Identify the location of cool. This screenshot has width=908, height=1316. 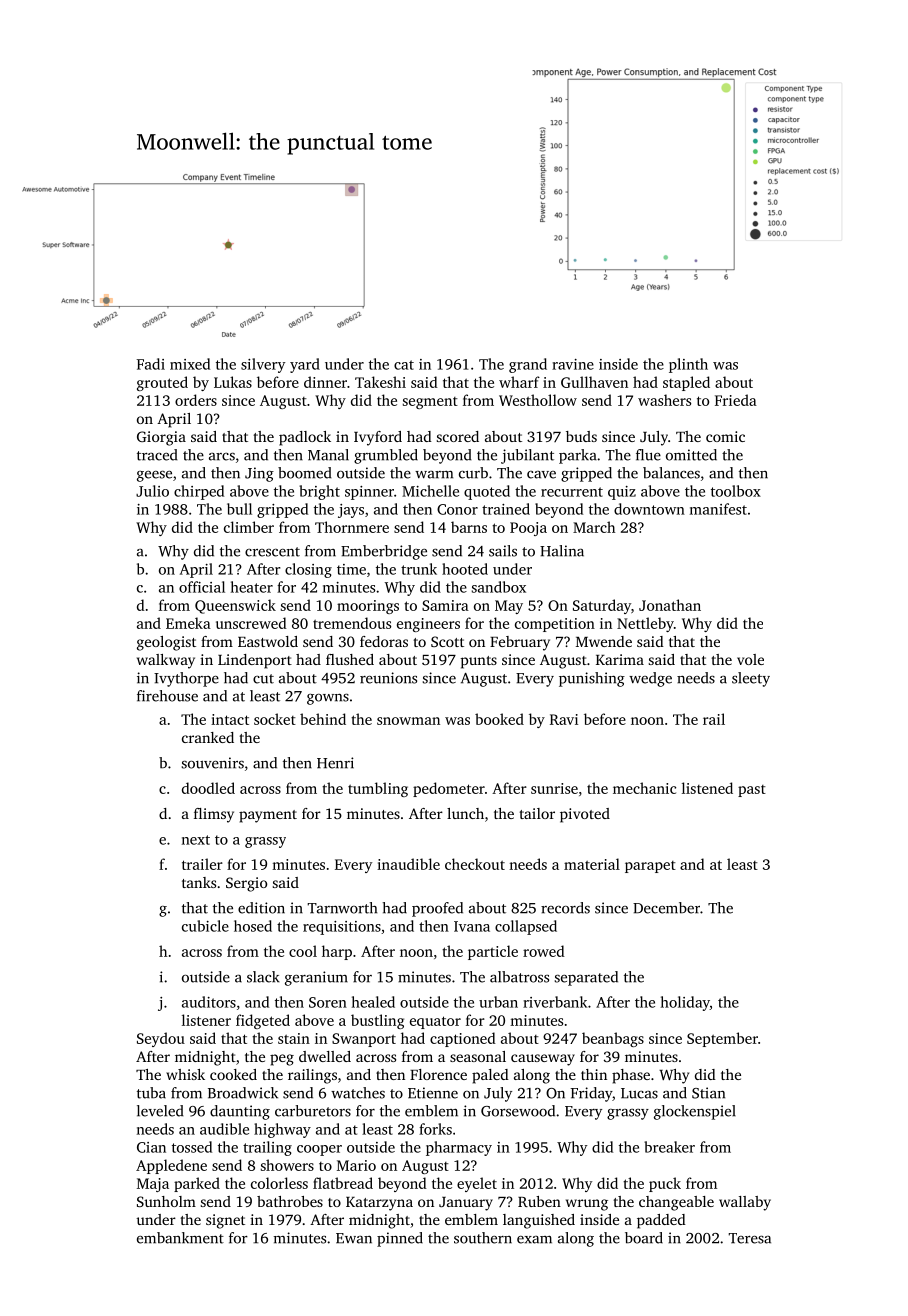
(303, 951).
